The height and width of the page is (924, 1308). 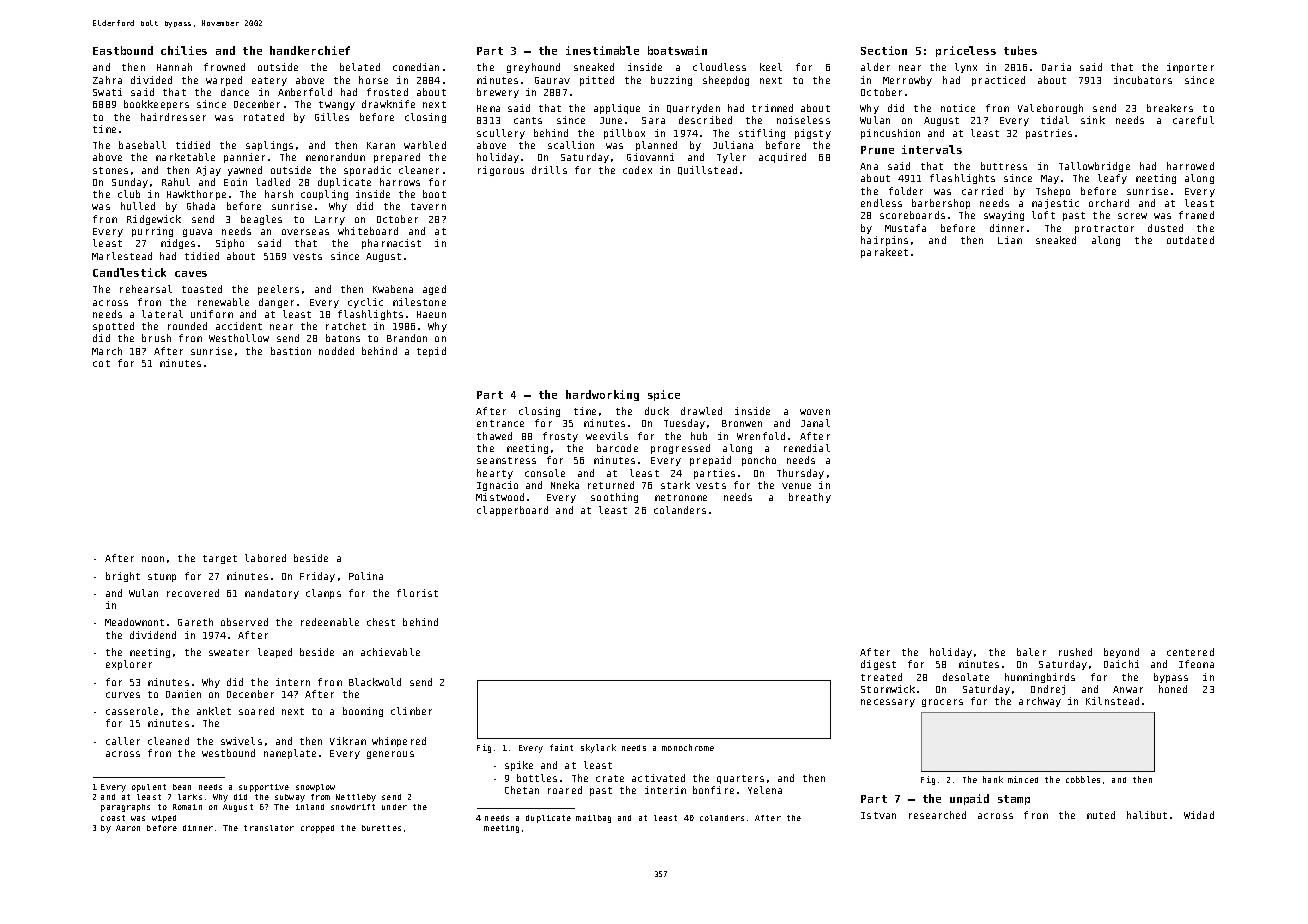 I want to click on cot, so click(x=101, y=363).
